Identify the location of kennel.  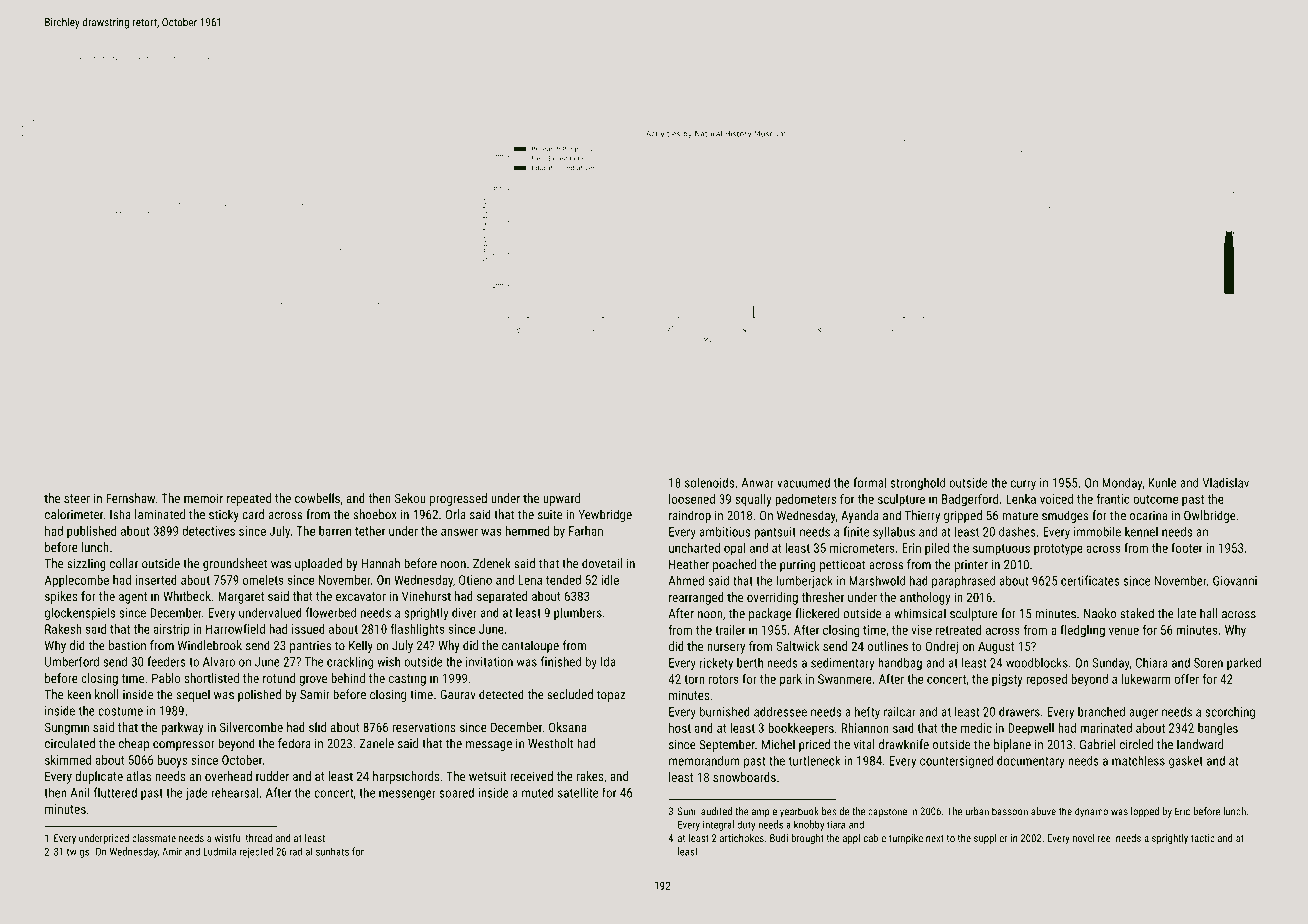
(1141, 531).
